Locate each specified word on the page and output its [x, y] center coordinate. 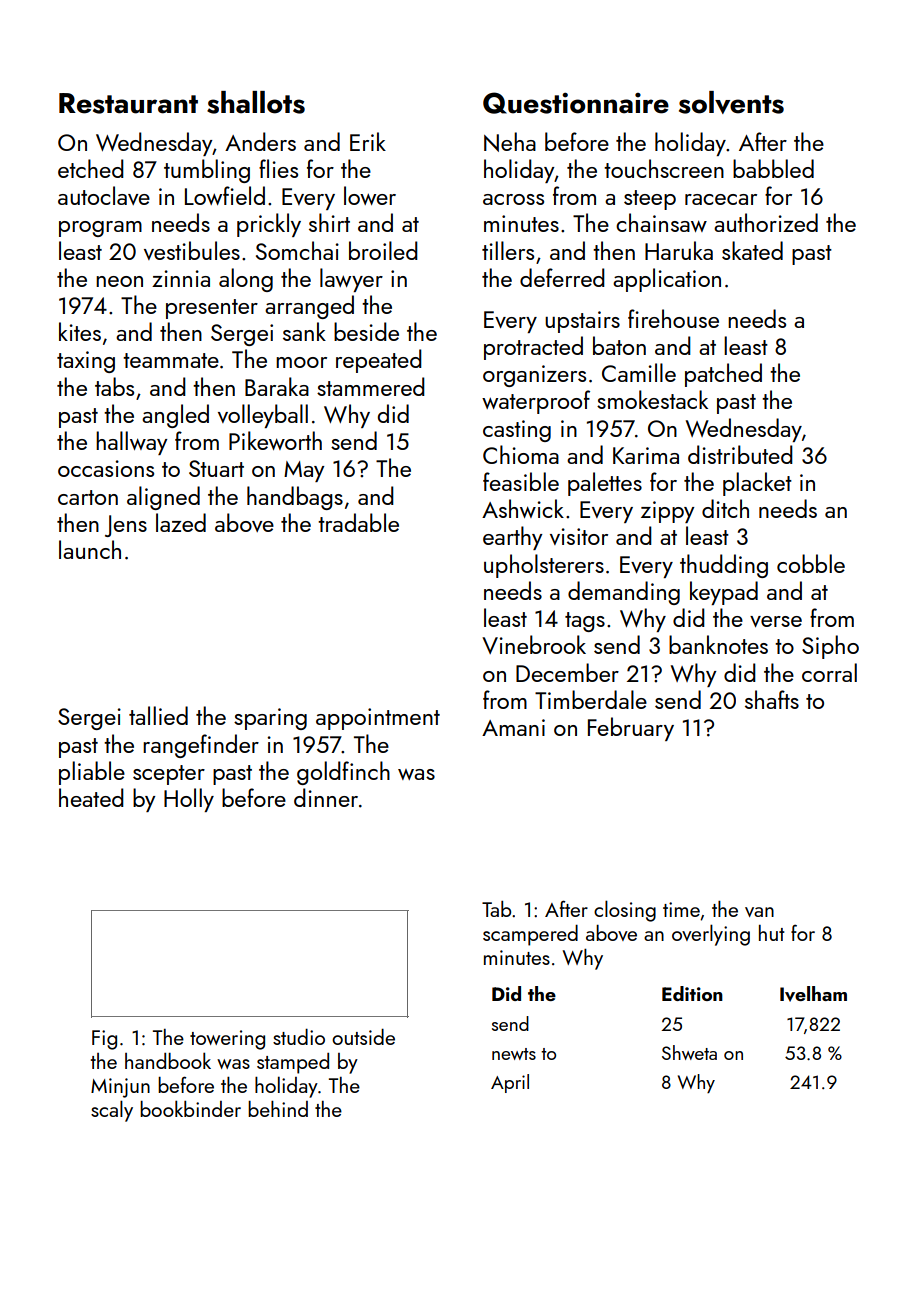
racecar [721, 199]
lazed [181, 522]
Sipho [830, 647]
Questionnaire [576, 103]
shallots [256, 102]
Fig [104, 1040]
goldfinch [343, 773]
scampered [530, 935]
